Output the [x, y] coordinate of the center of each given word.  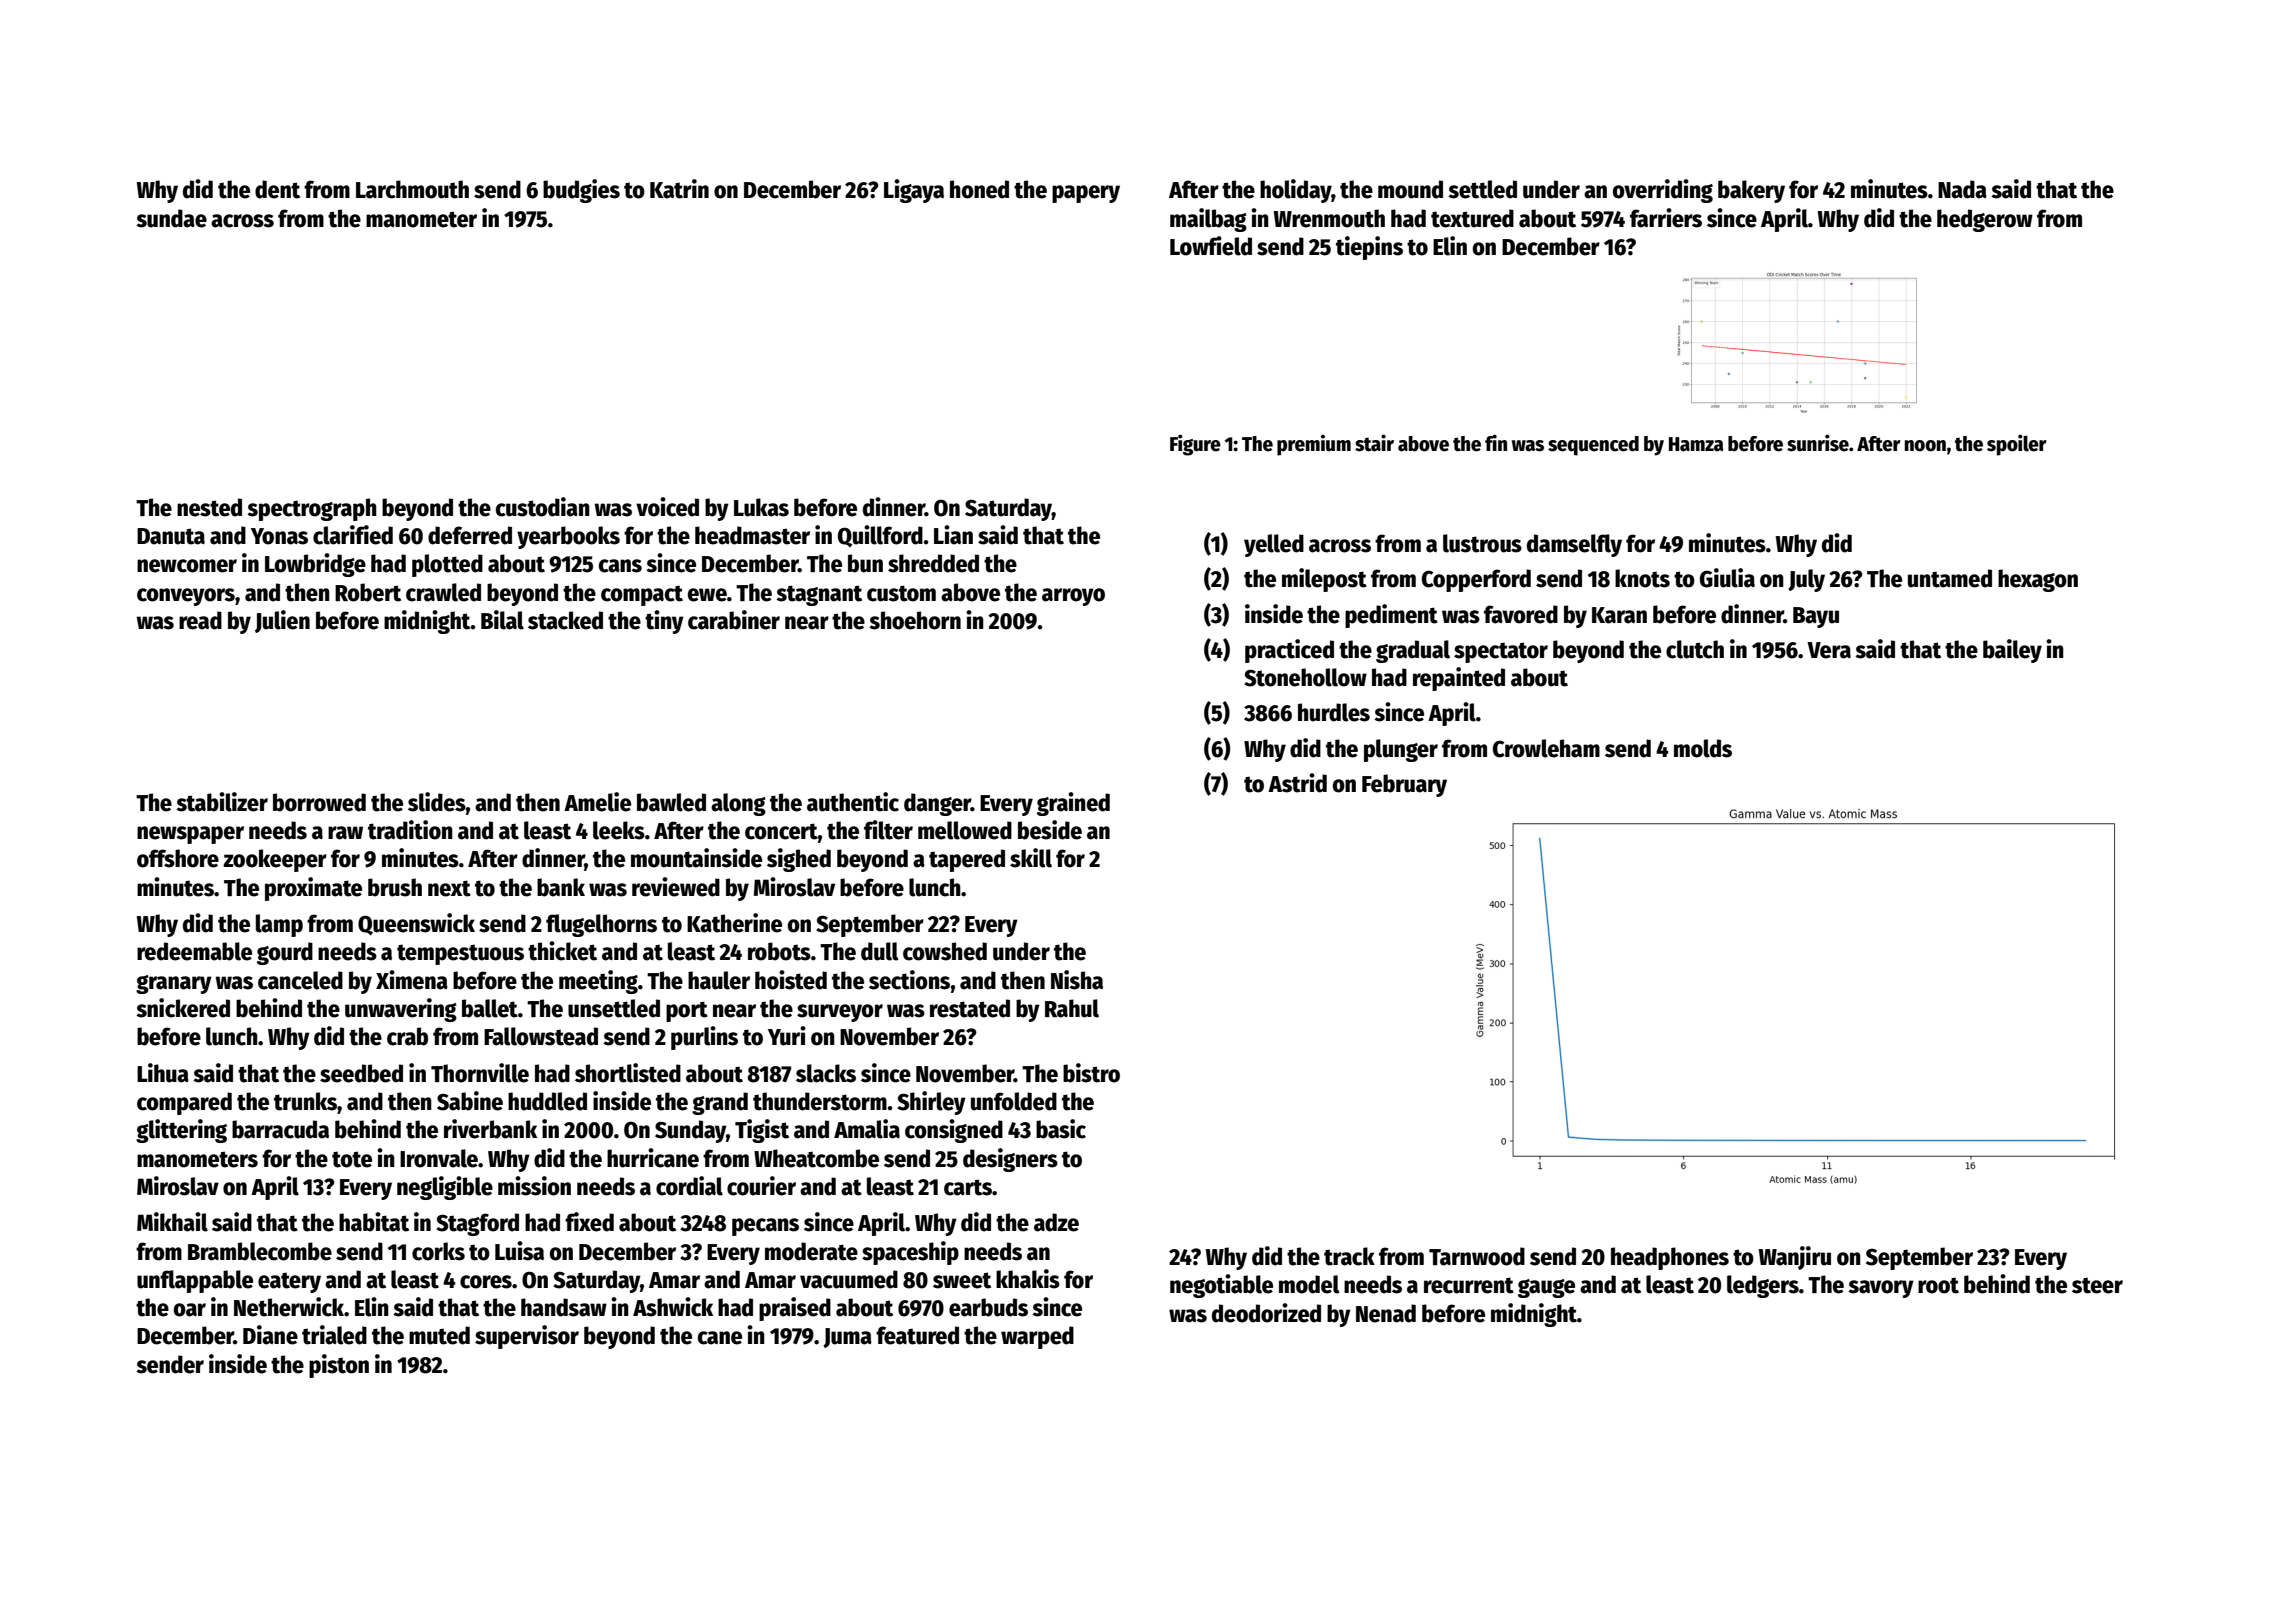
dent [277, 189]
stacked [565, 620]
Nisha [1077, 980]
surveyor [840, 1013]
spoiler [2017, 445]
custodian [543, 507]
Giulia [1727, 578]
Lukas [761, 507]
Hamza [1696, 444]
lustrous [1482, 543]
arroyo [1073, 597]
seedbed [361, 1073]
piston [339, 1366]
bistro [1091, 1073]
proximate [313, 889]
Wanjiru [1795, 1258]
